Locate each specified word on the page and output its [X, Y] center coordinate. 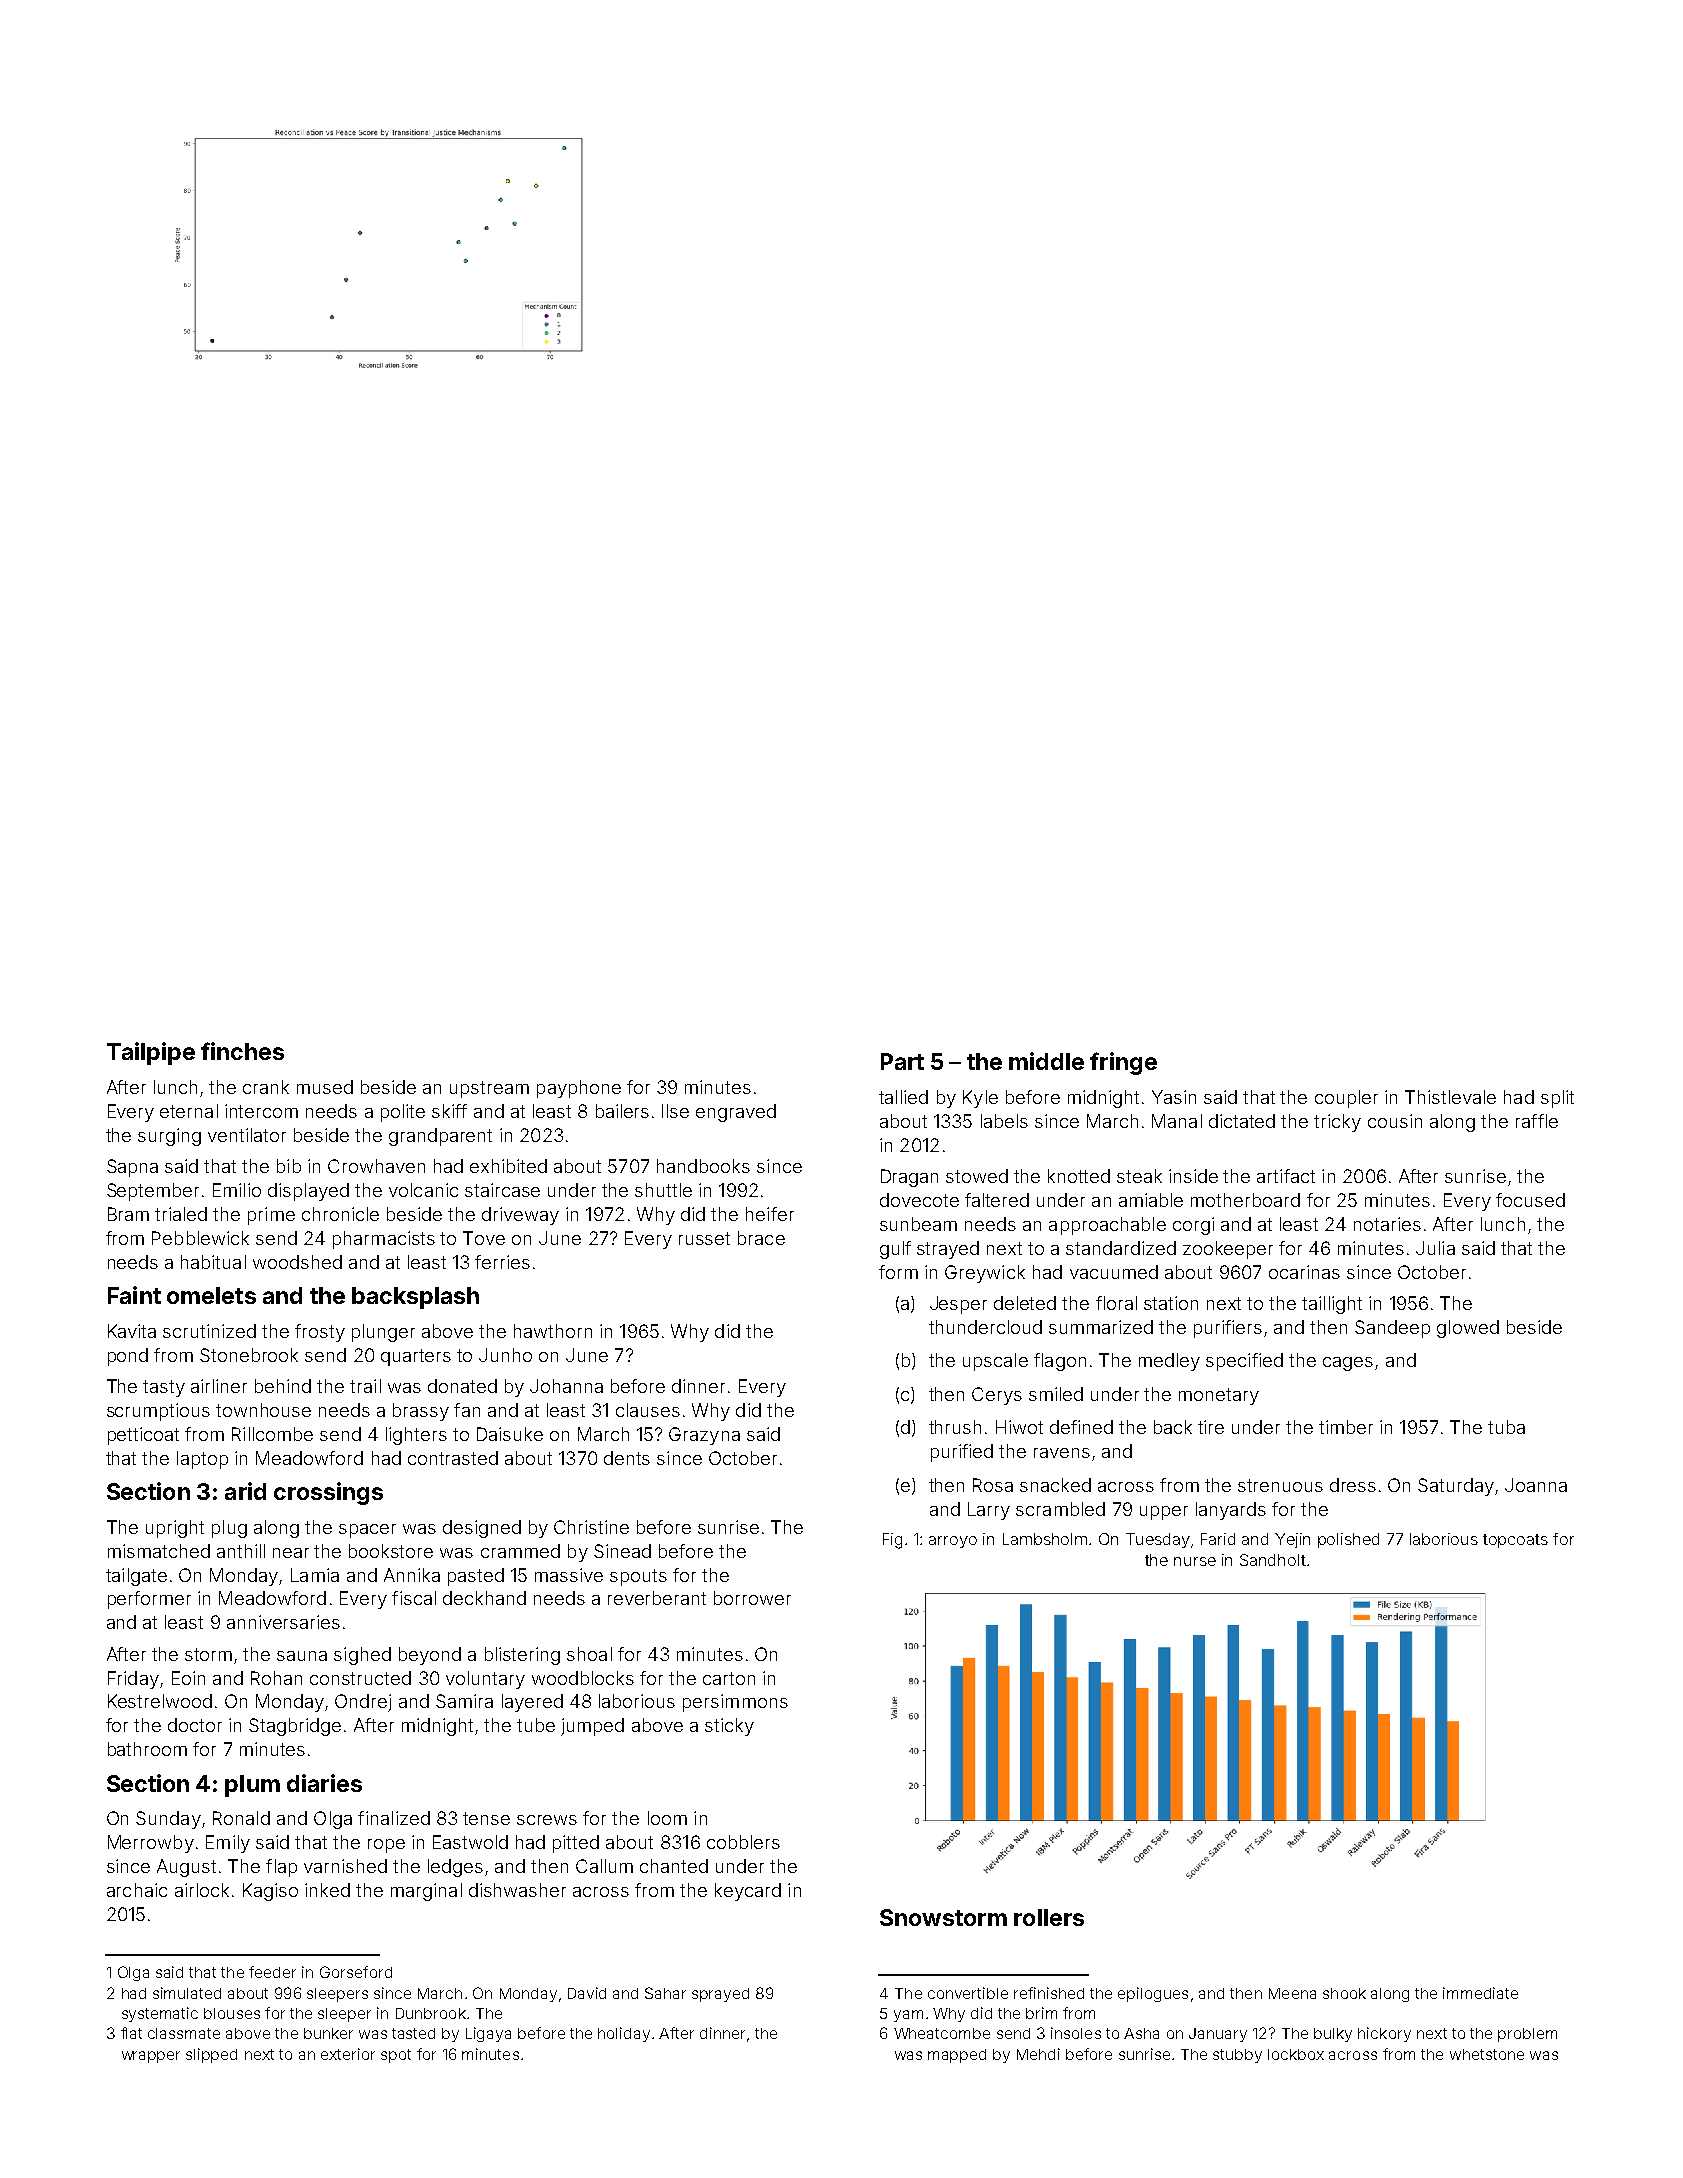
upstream [489, 1089]
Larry [989, 1511]
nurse [1195, 1561]
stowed [977, 1176]
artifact [1286, 1176]
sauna [302, 1656]
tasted [413, 2033]
